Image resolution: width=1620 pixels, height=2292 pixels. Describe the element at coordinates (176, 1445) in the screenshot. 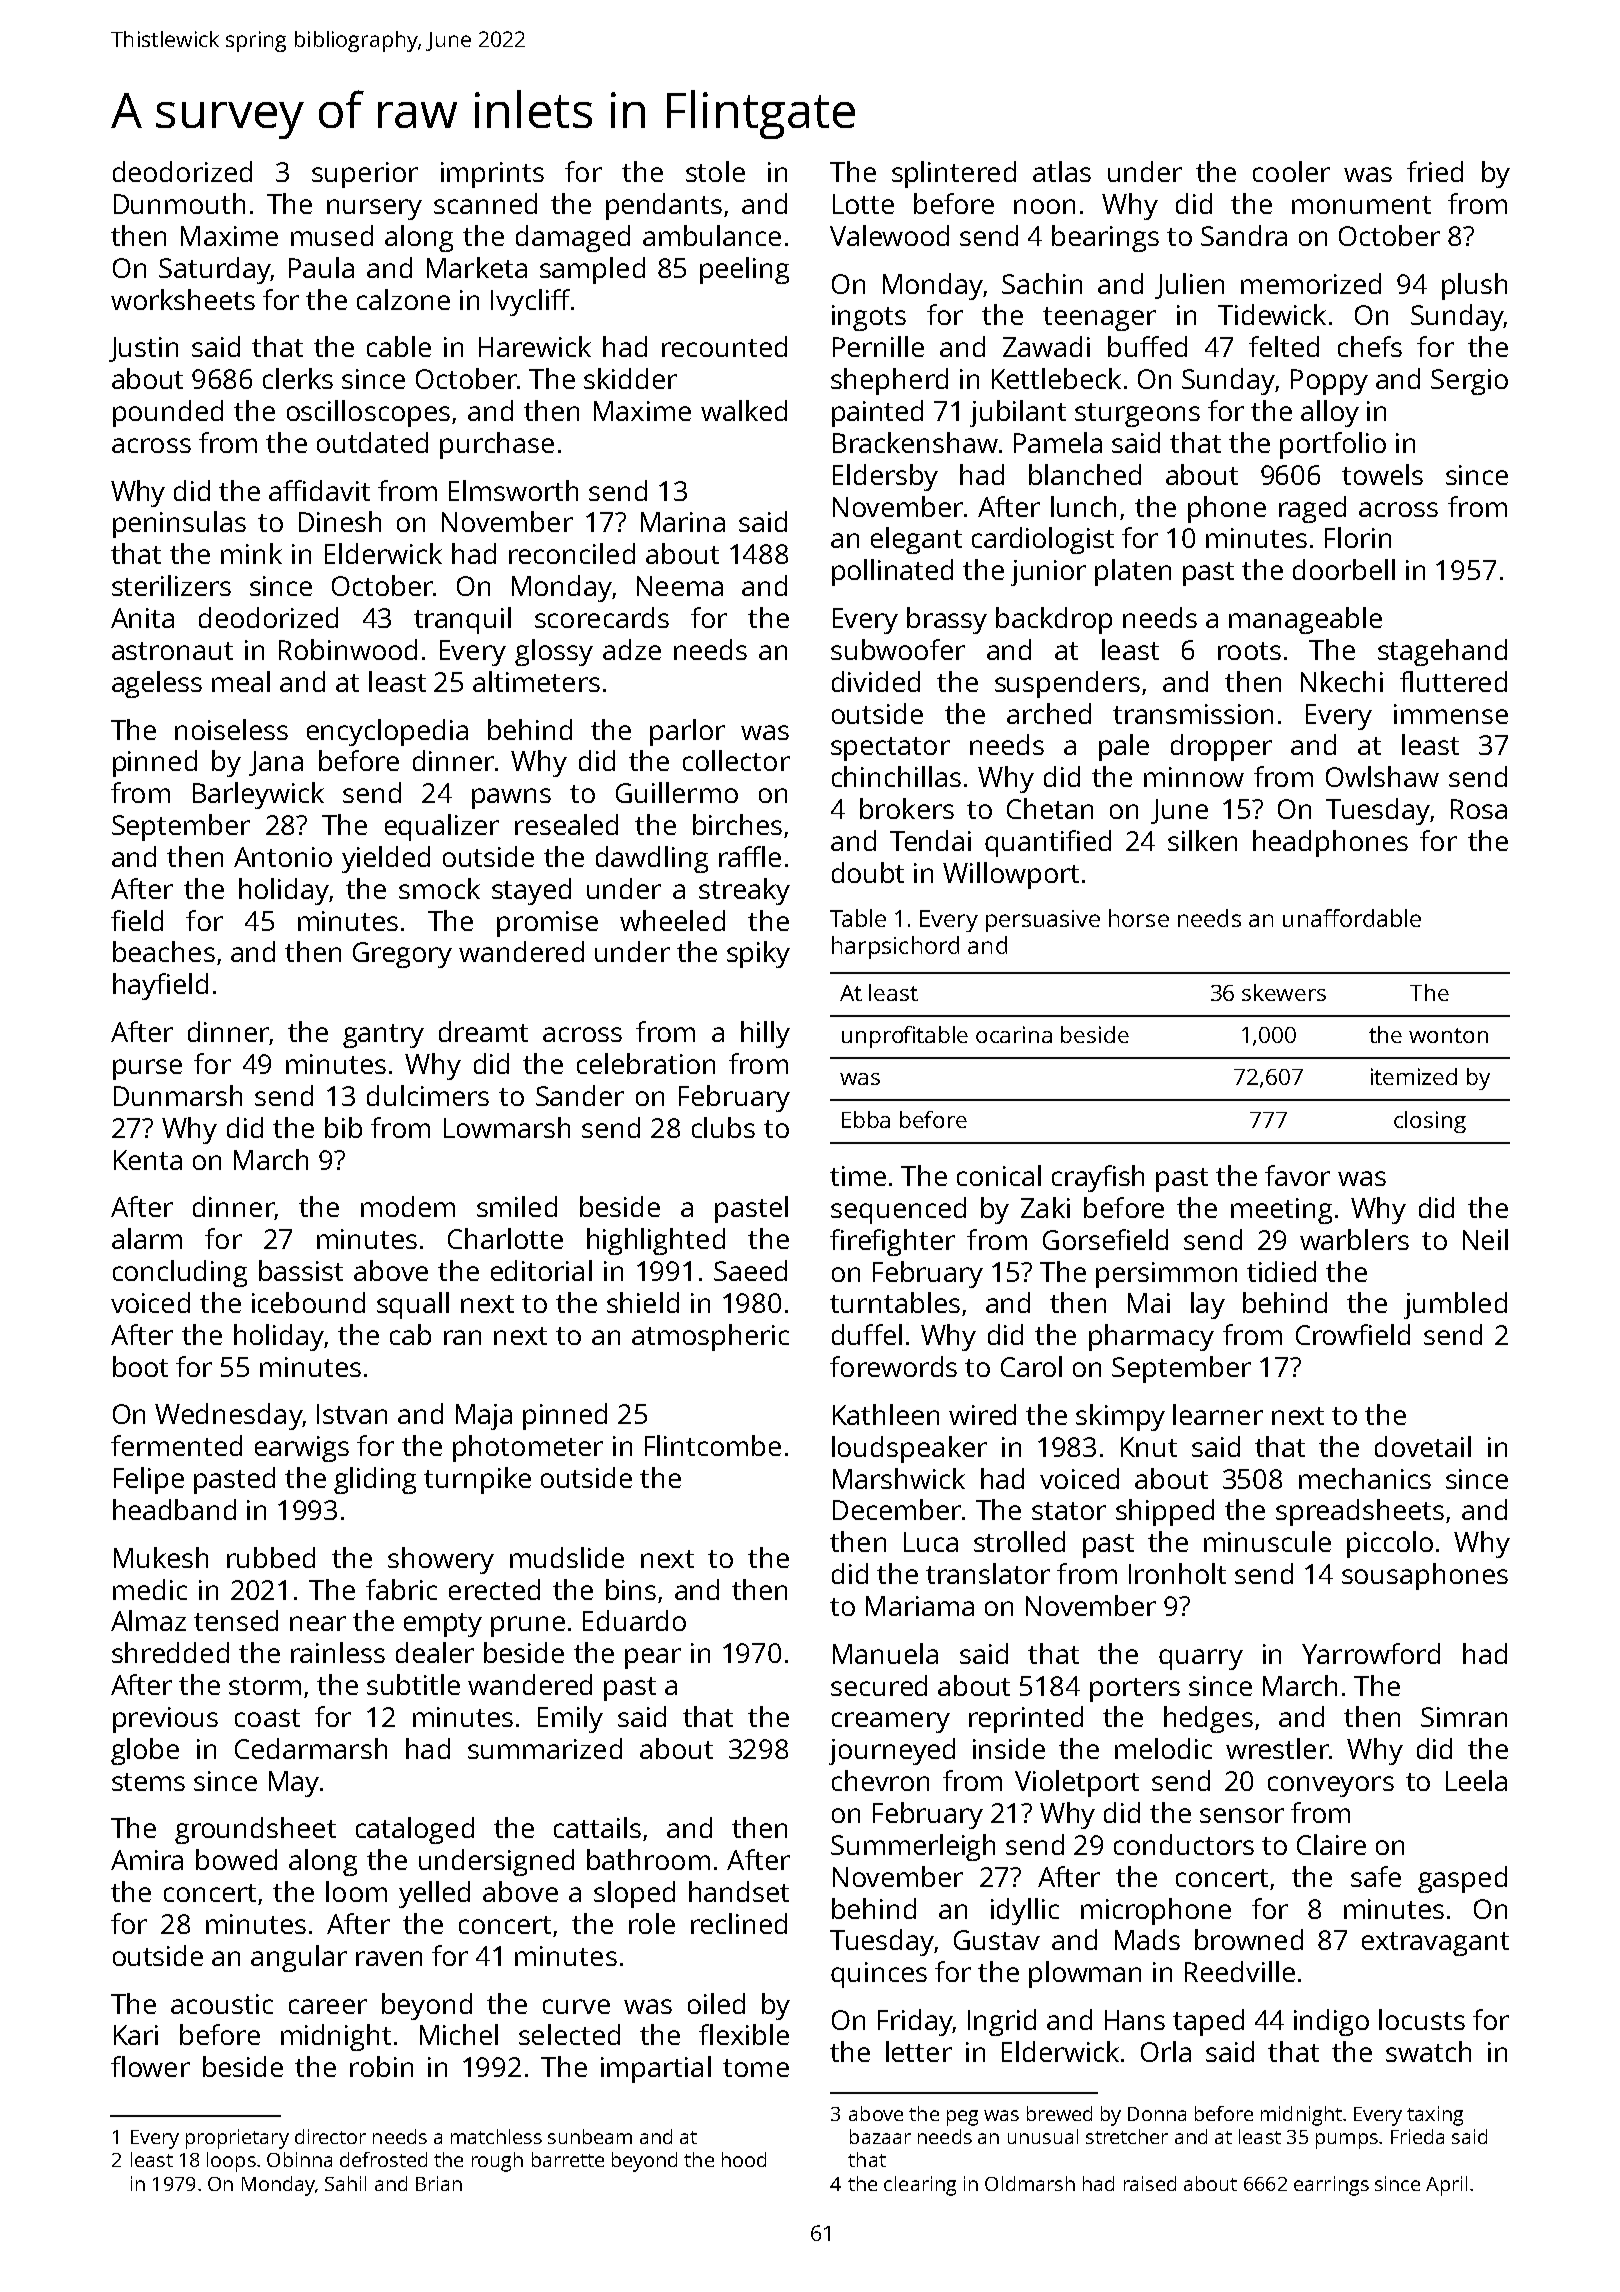

I see `fermented` at that location.
